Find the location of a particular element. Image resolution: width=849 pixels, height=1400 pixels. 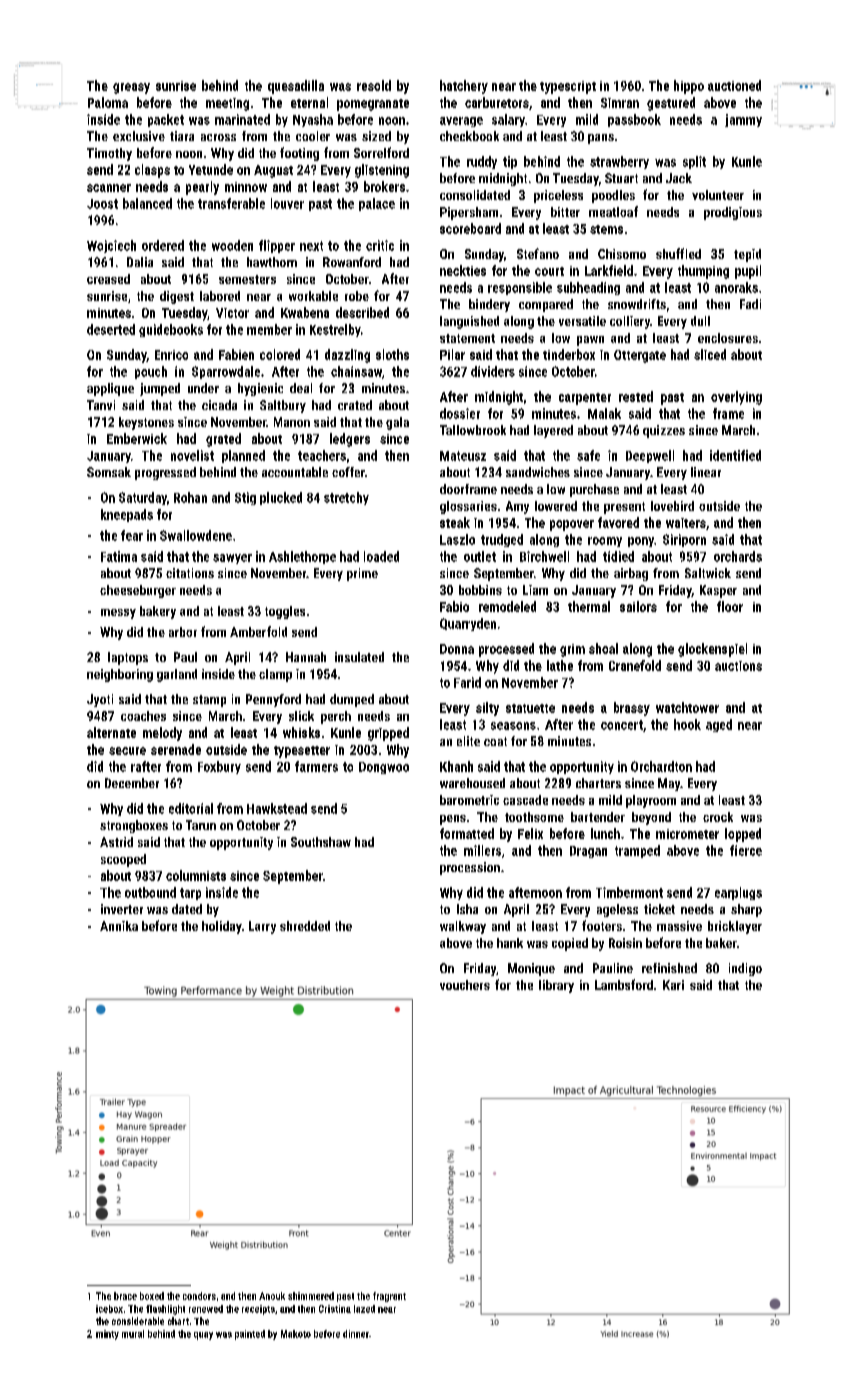

fragrant is located at coordinates (389, 1297).
